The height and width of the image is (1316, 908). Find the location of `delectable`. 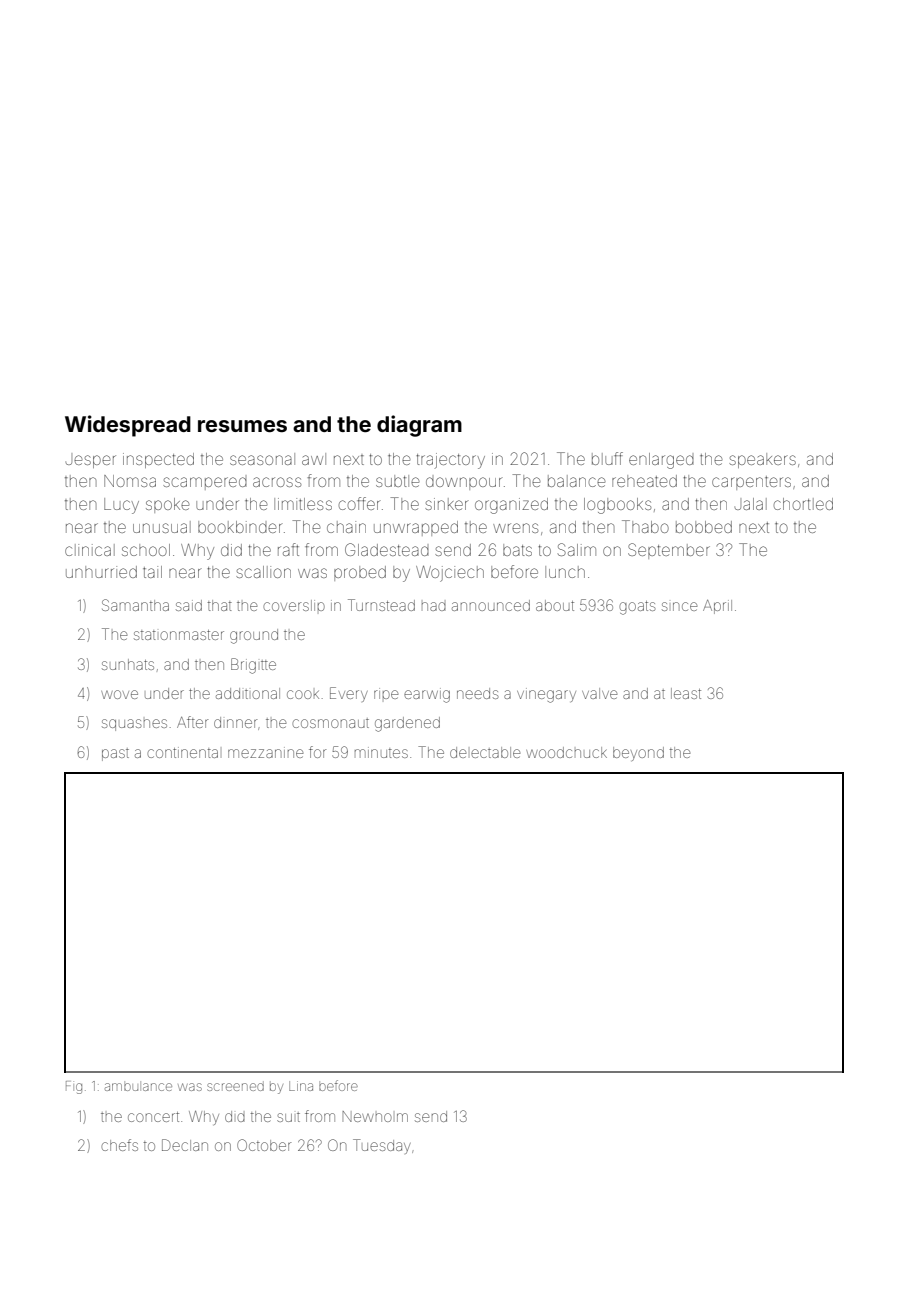

delectable is located at coordinates (485, 752).
